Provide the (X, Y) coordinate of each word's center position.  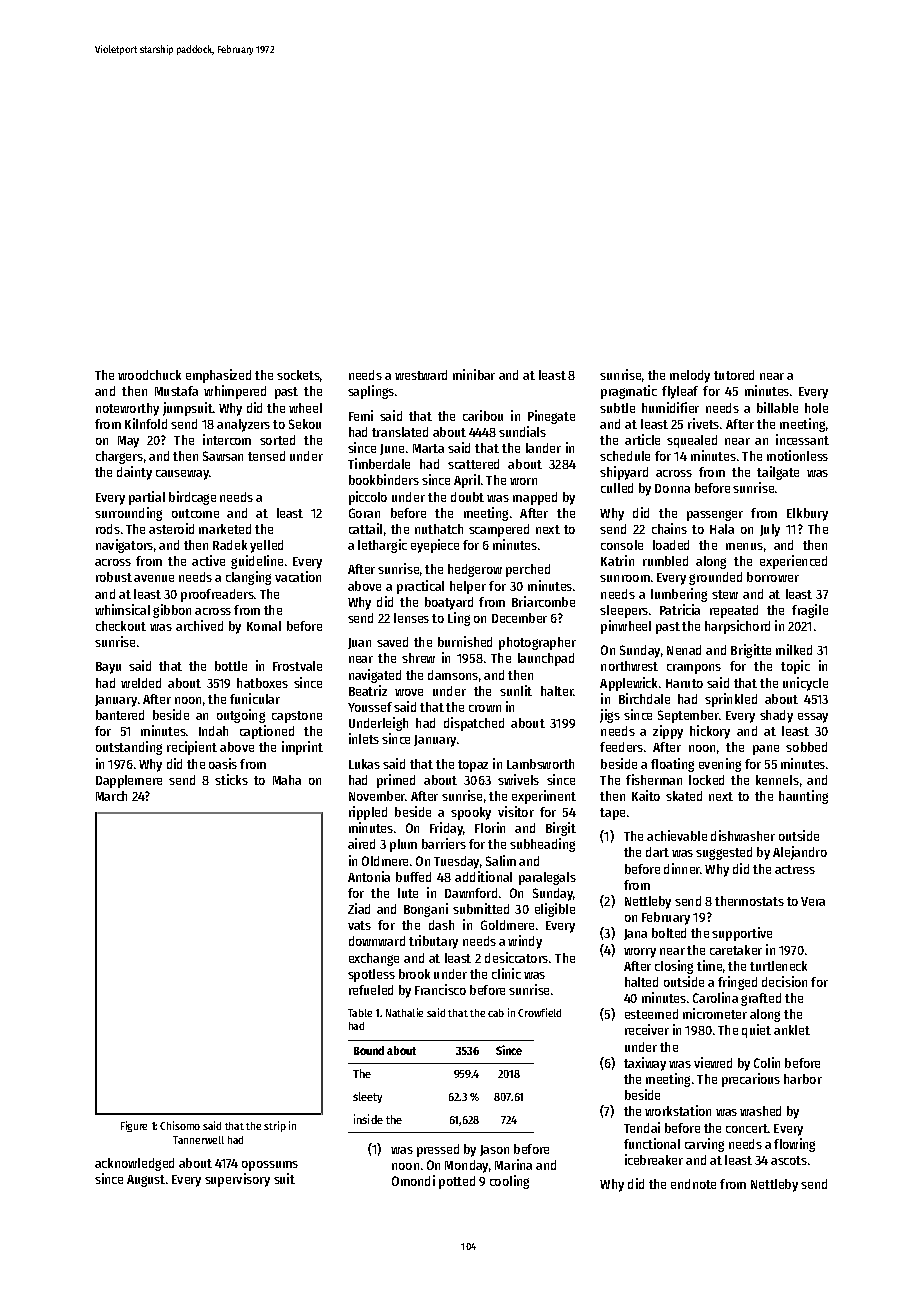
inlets (364, 738)
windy (525, 942)
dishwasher (743, 835)
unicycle (805, 684)
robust (114, 577)
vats (359, 925)
